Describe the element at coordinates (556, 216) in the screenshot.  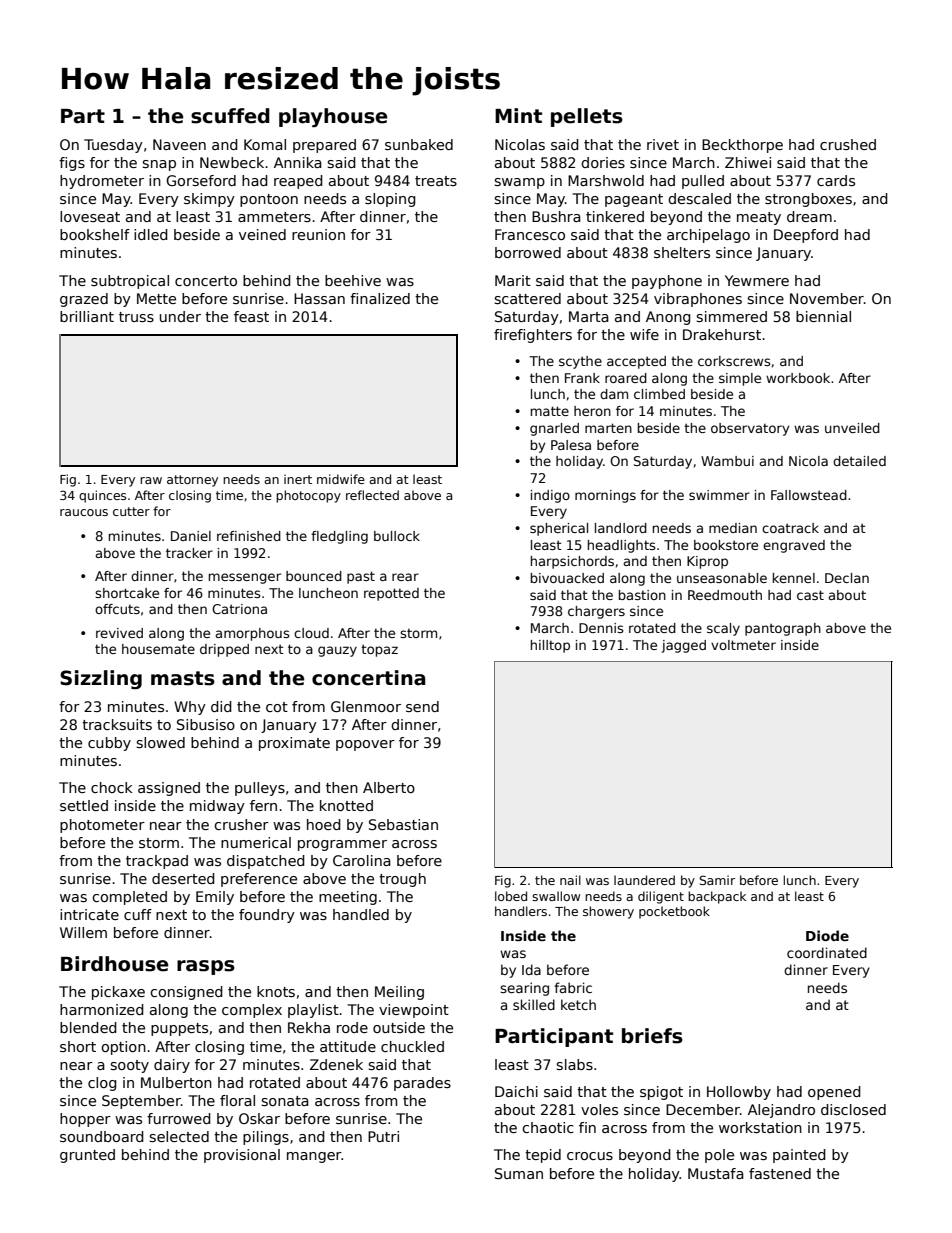
I see `Bushra` at that location.
